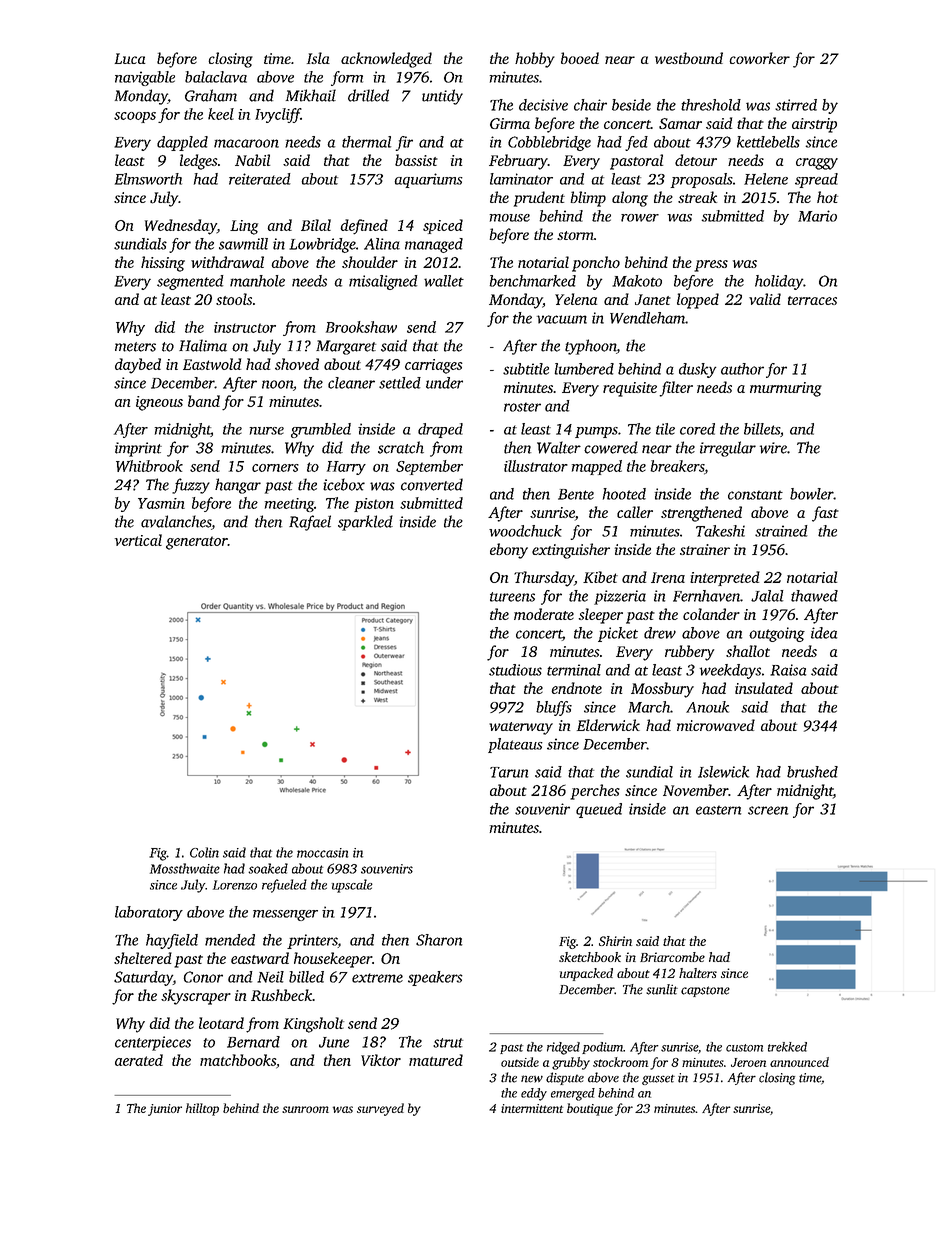  I want to click on sunroom, so click(305, 1109).
